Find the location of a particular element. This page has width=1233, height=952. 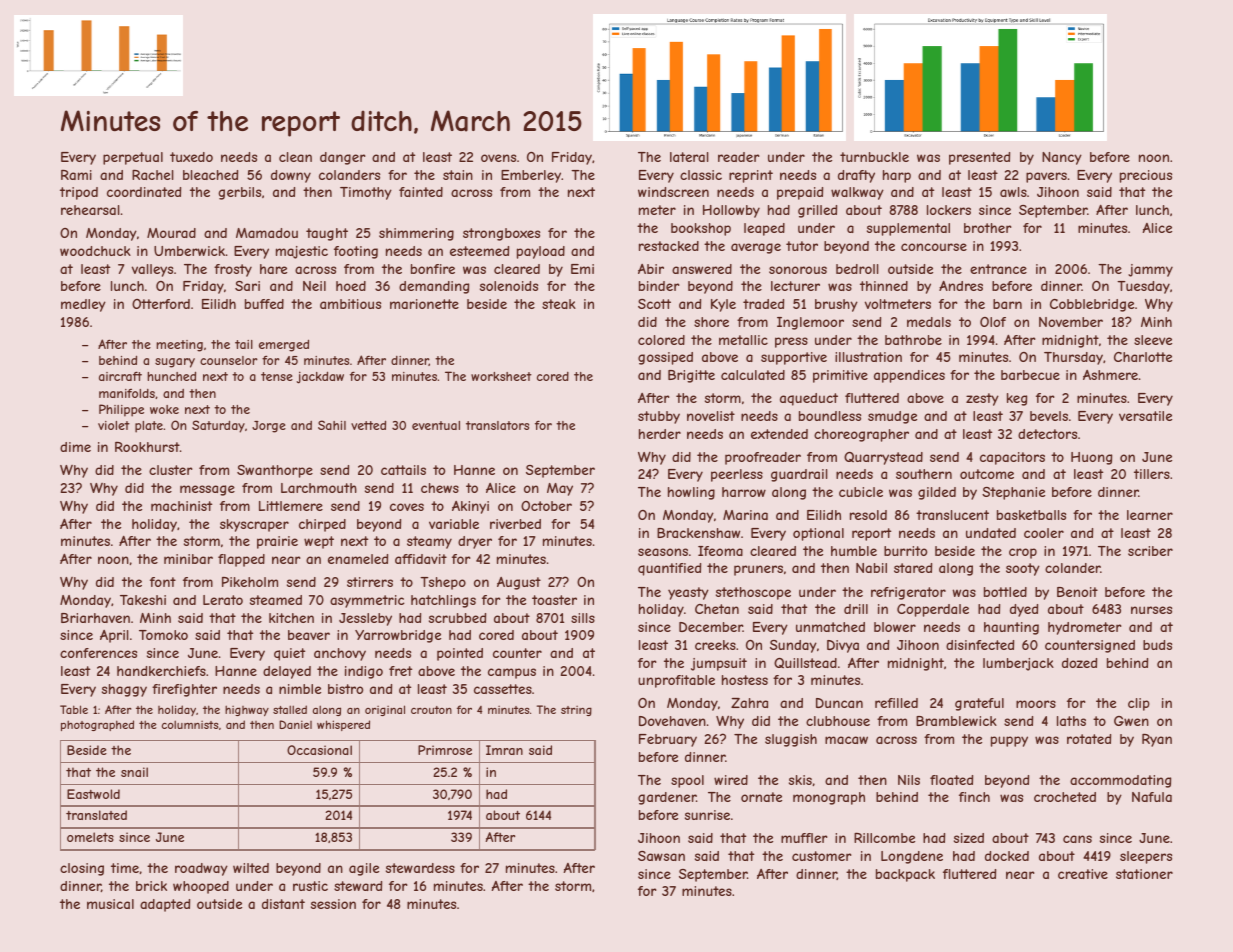

session is located at coordinates (333, 904).
